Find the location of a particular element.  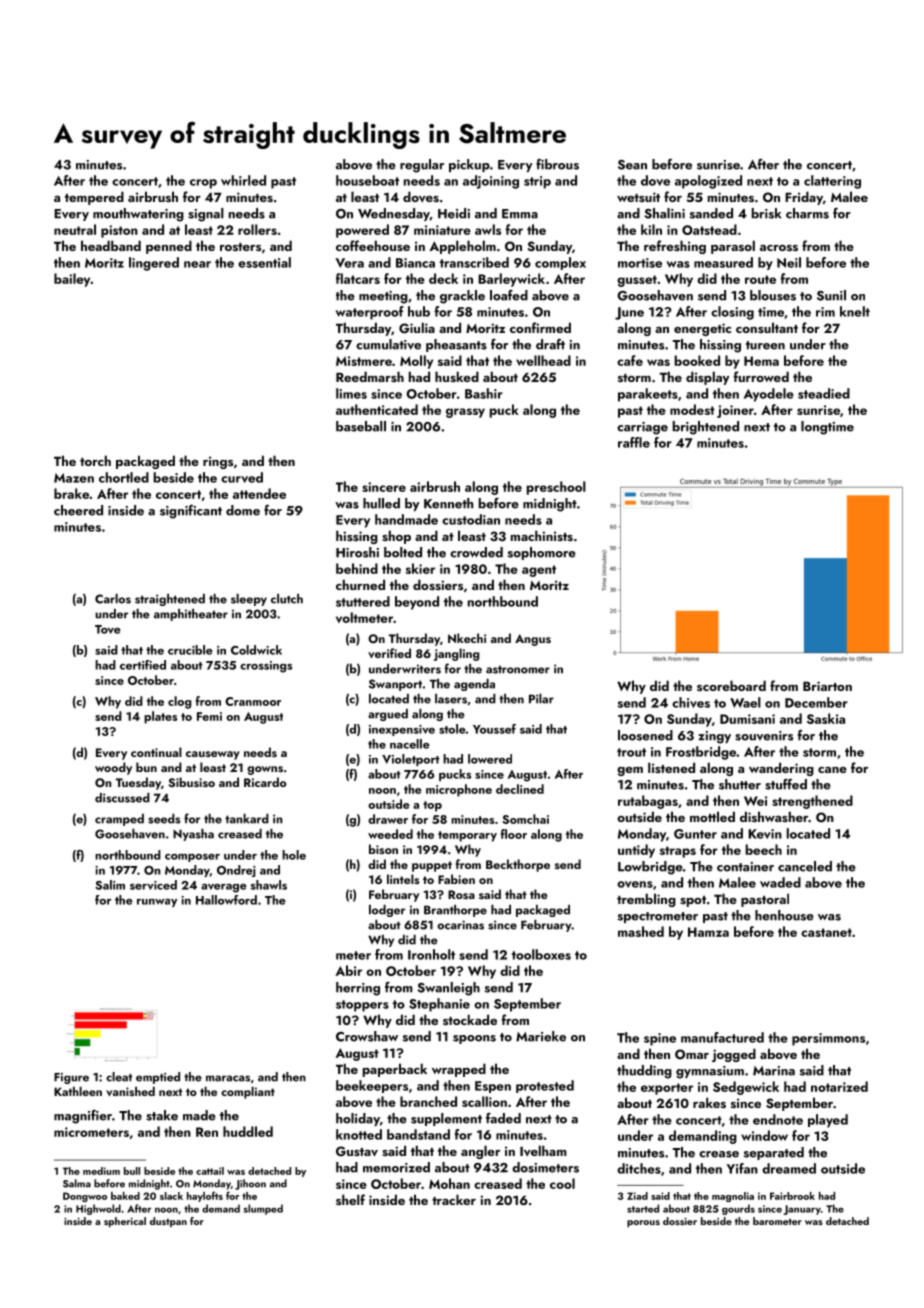

trembling is located at coordinates (646, 900).
